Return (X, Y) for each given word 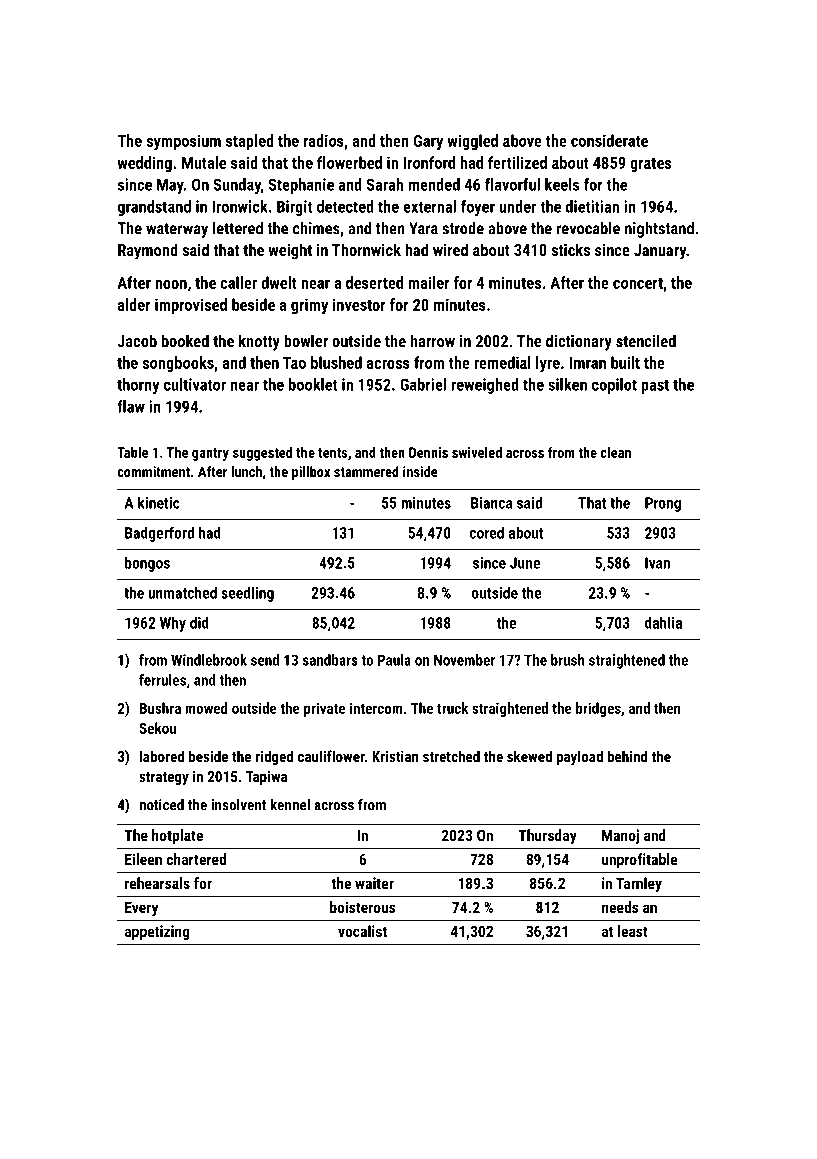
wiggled (472, 142)
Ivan (657, 563)
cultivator (195, 384)
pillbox (311, 473)
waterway (177, 230)
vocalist (362, 931)
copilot (614, 386)
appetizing (157, 932)
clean (616, 452)
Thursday (547, 837)
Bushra (160, 708)
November (464, 660)
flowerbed (349, 162)
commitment (154, 471)
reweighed (485, 386)
